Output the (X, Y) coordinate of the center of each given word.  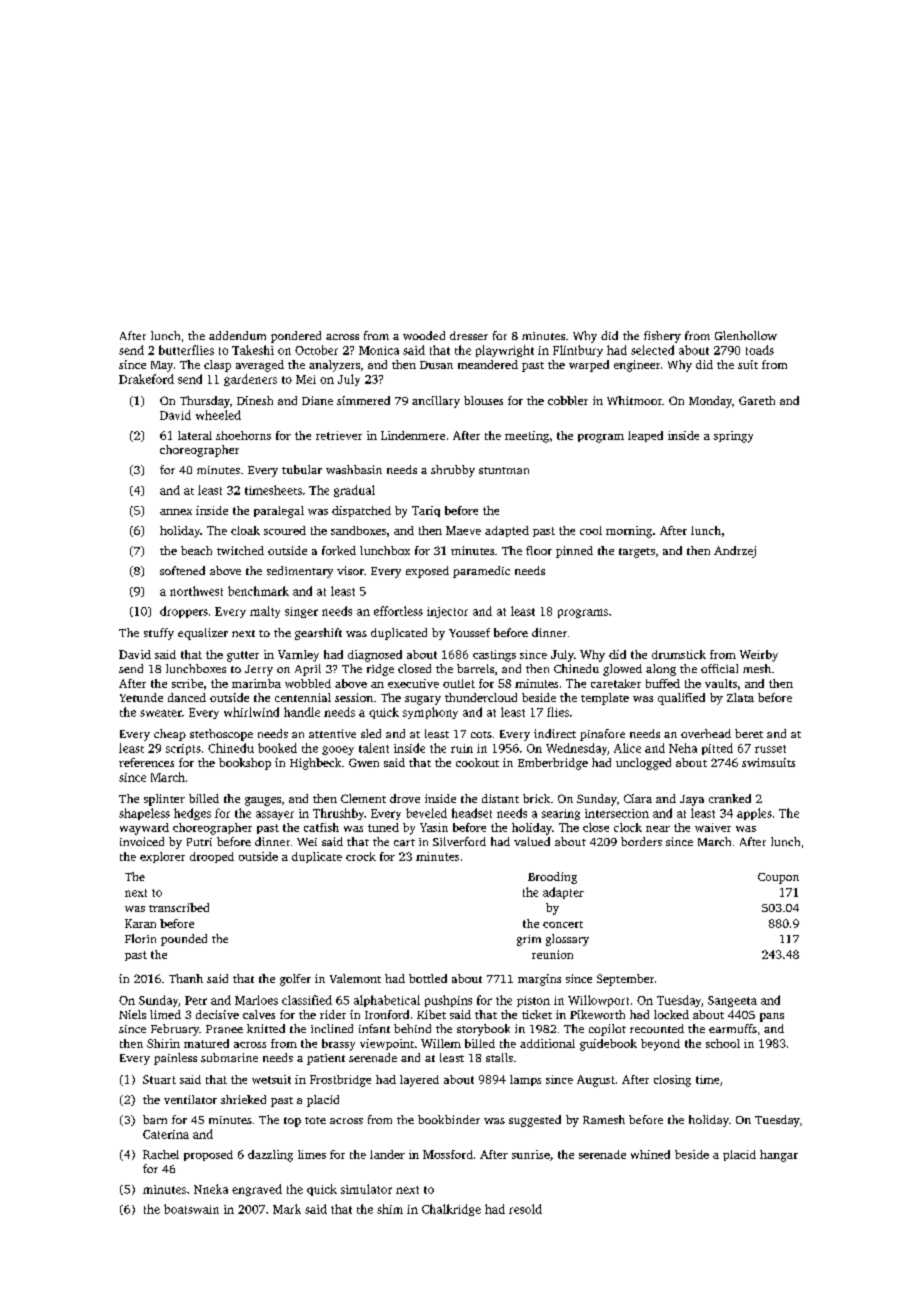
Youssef (469, 632)
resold (525, 1209)
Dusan (436, 365)
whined (650, 1154)
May (162, 366)
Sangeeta (732, 1001)
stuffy (159, 634)
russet (770, 749)
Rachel (161, 1154)
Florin (140, 938)
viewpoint (387, 1044)
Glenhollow (746, 335)
